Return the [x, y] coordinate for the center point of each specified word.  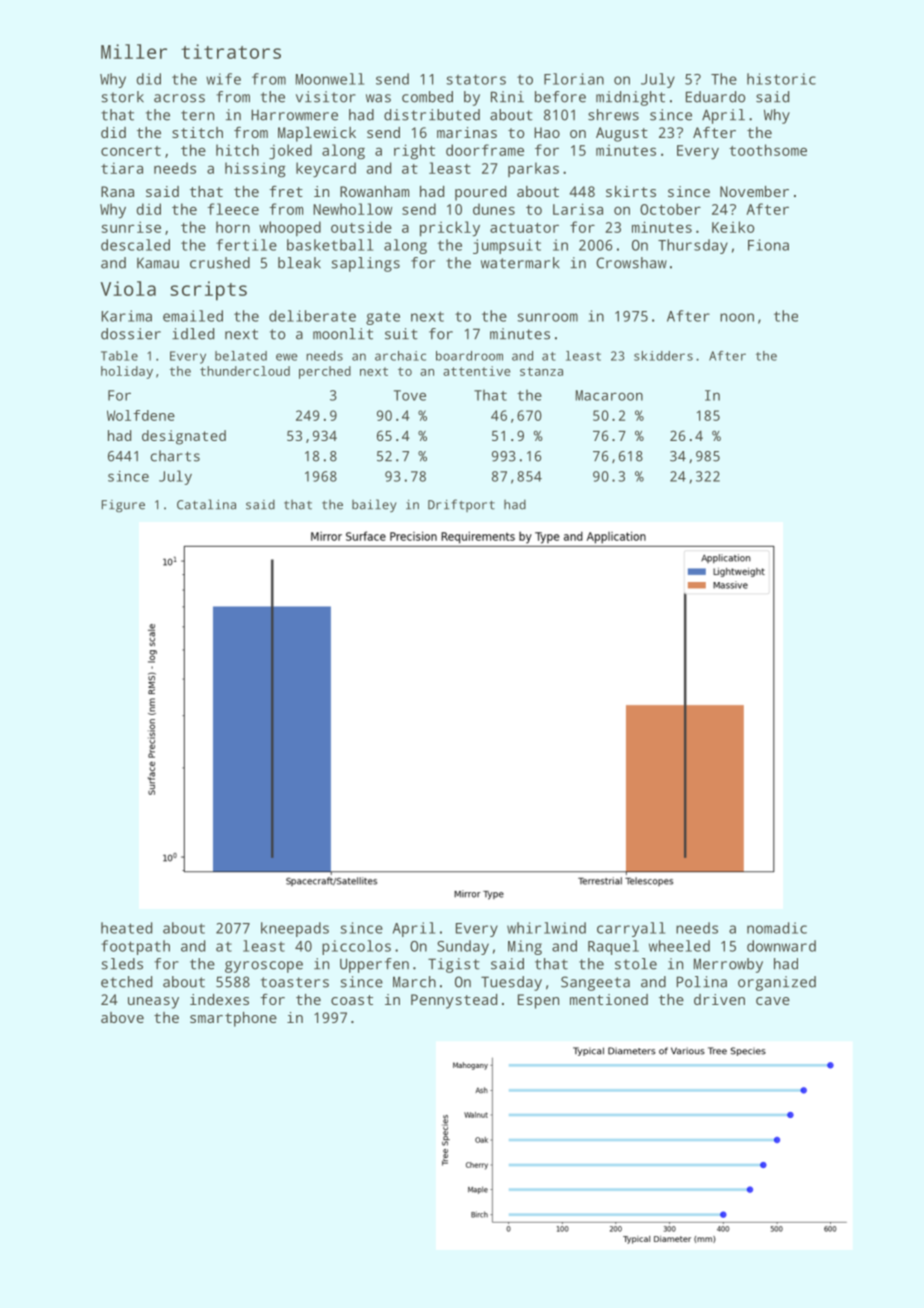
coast [352, 1000]
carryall [631, 929]
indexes [219, 999]
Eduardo [715, 97]
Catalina [206, 504]
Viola [128, 288]
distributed [432, 115]
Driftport [461, 505]
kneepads [295, 929]
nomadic [777, 928]
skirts [631, 191]
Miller [134, 51]
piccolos [356, 947]
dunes [494, 209]
